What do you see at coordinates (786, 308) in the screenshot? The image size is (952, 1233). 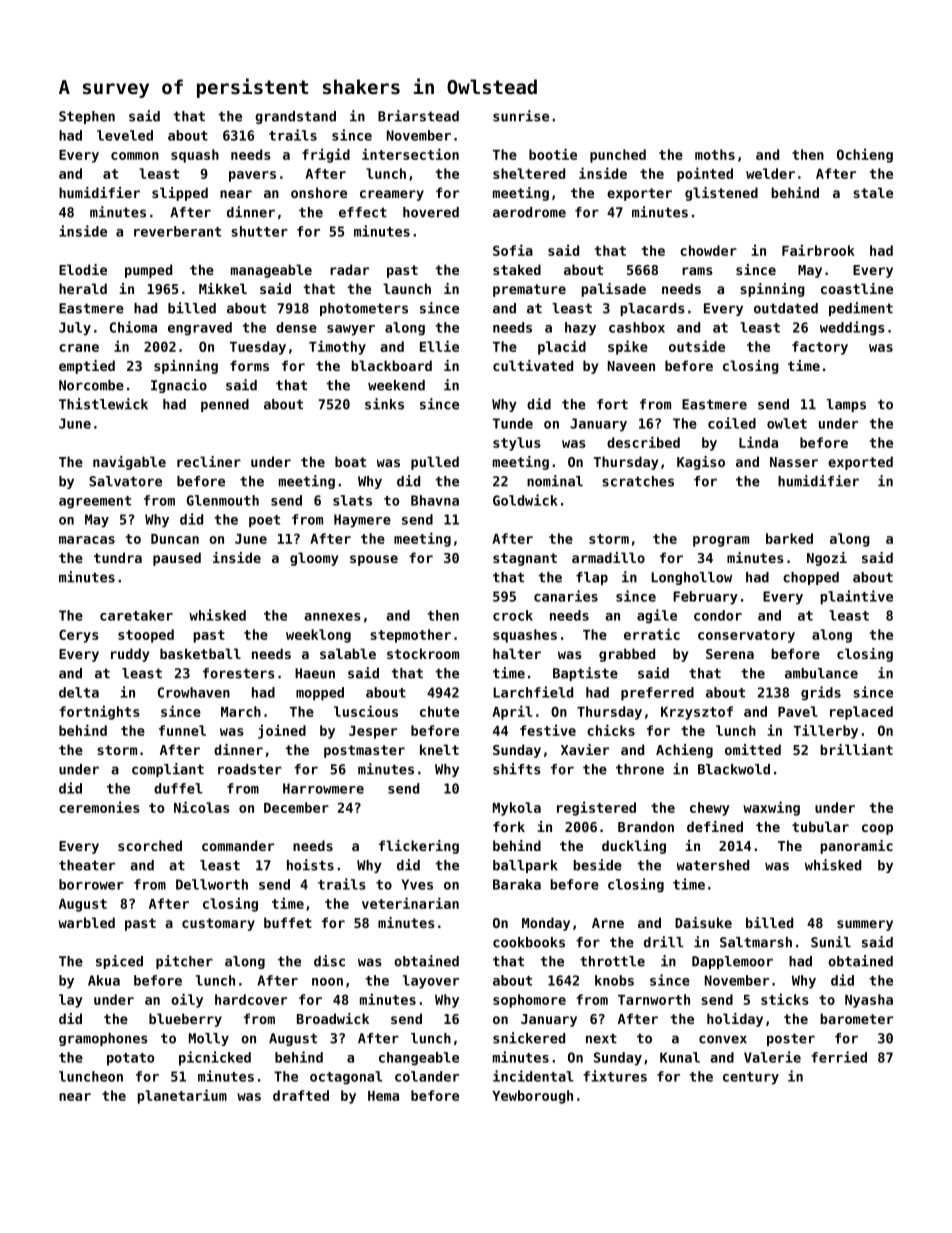 I see `outdated` at bounding box center [786, 308].
